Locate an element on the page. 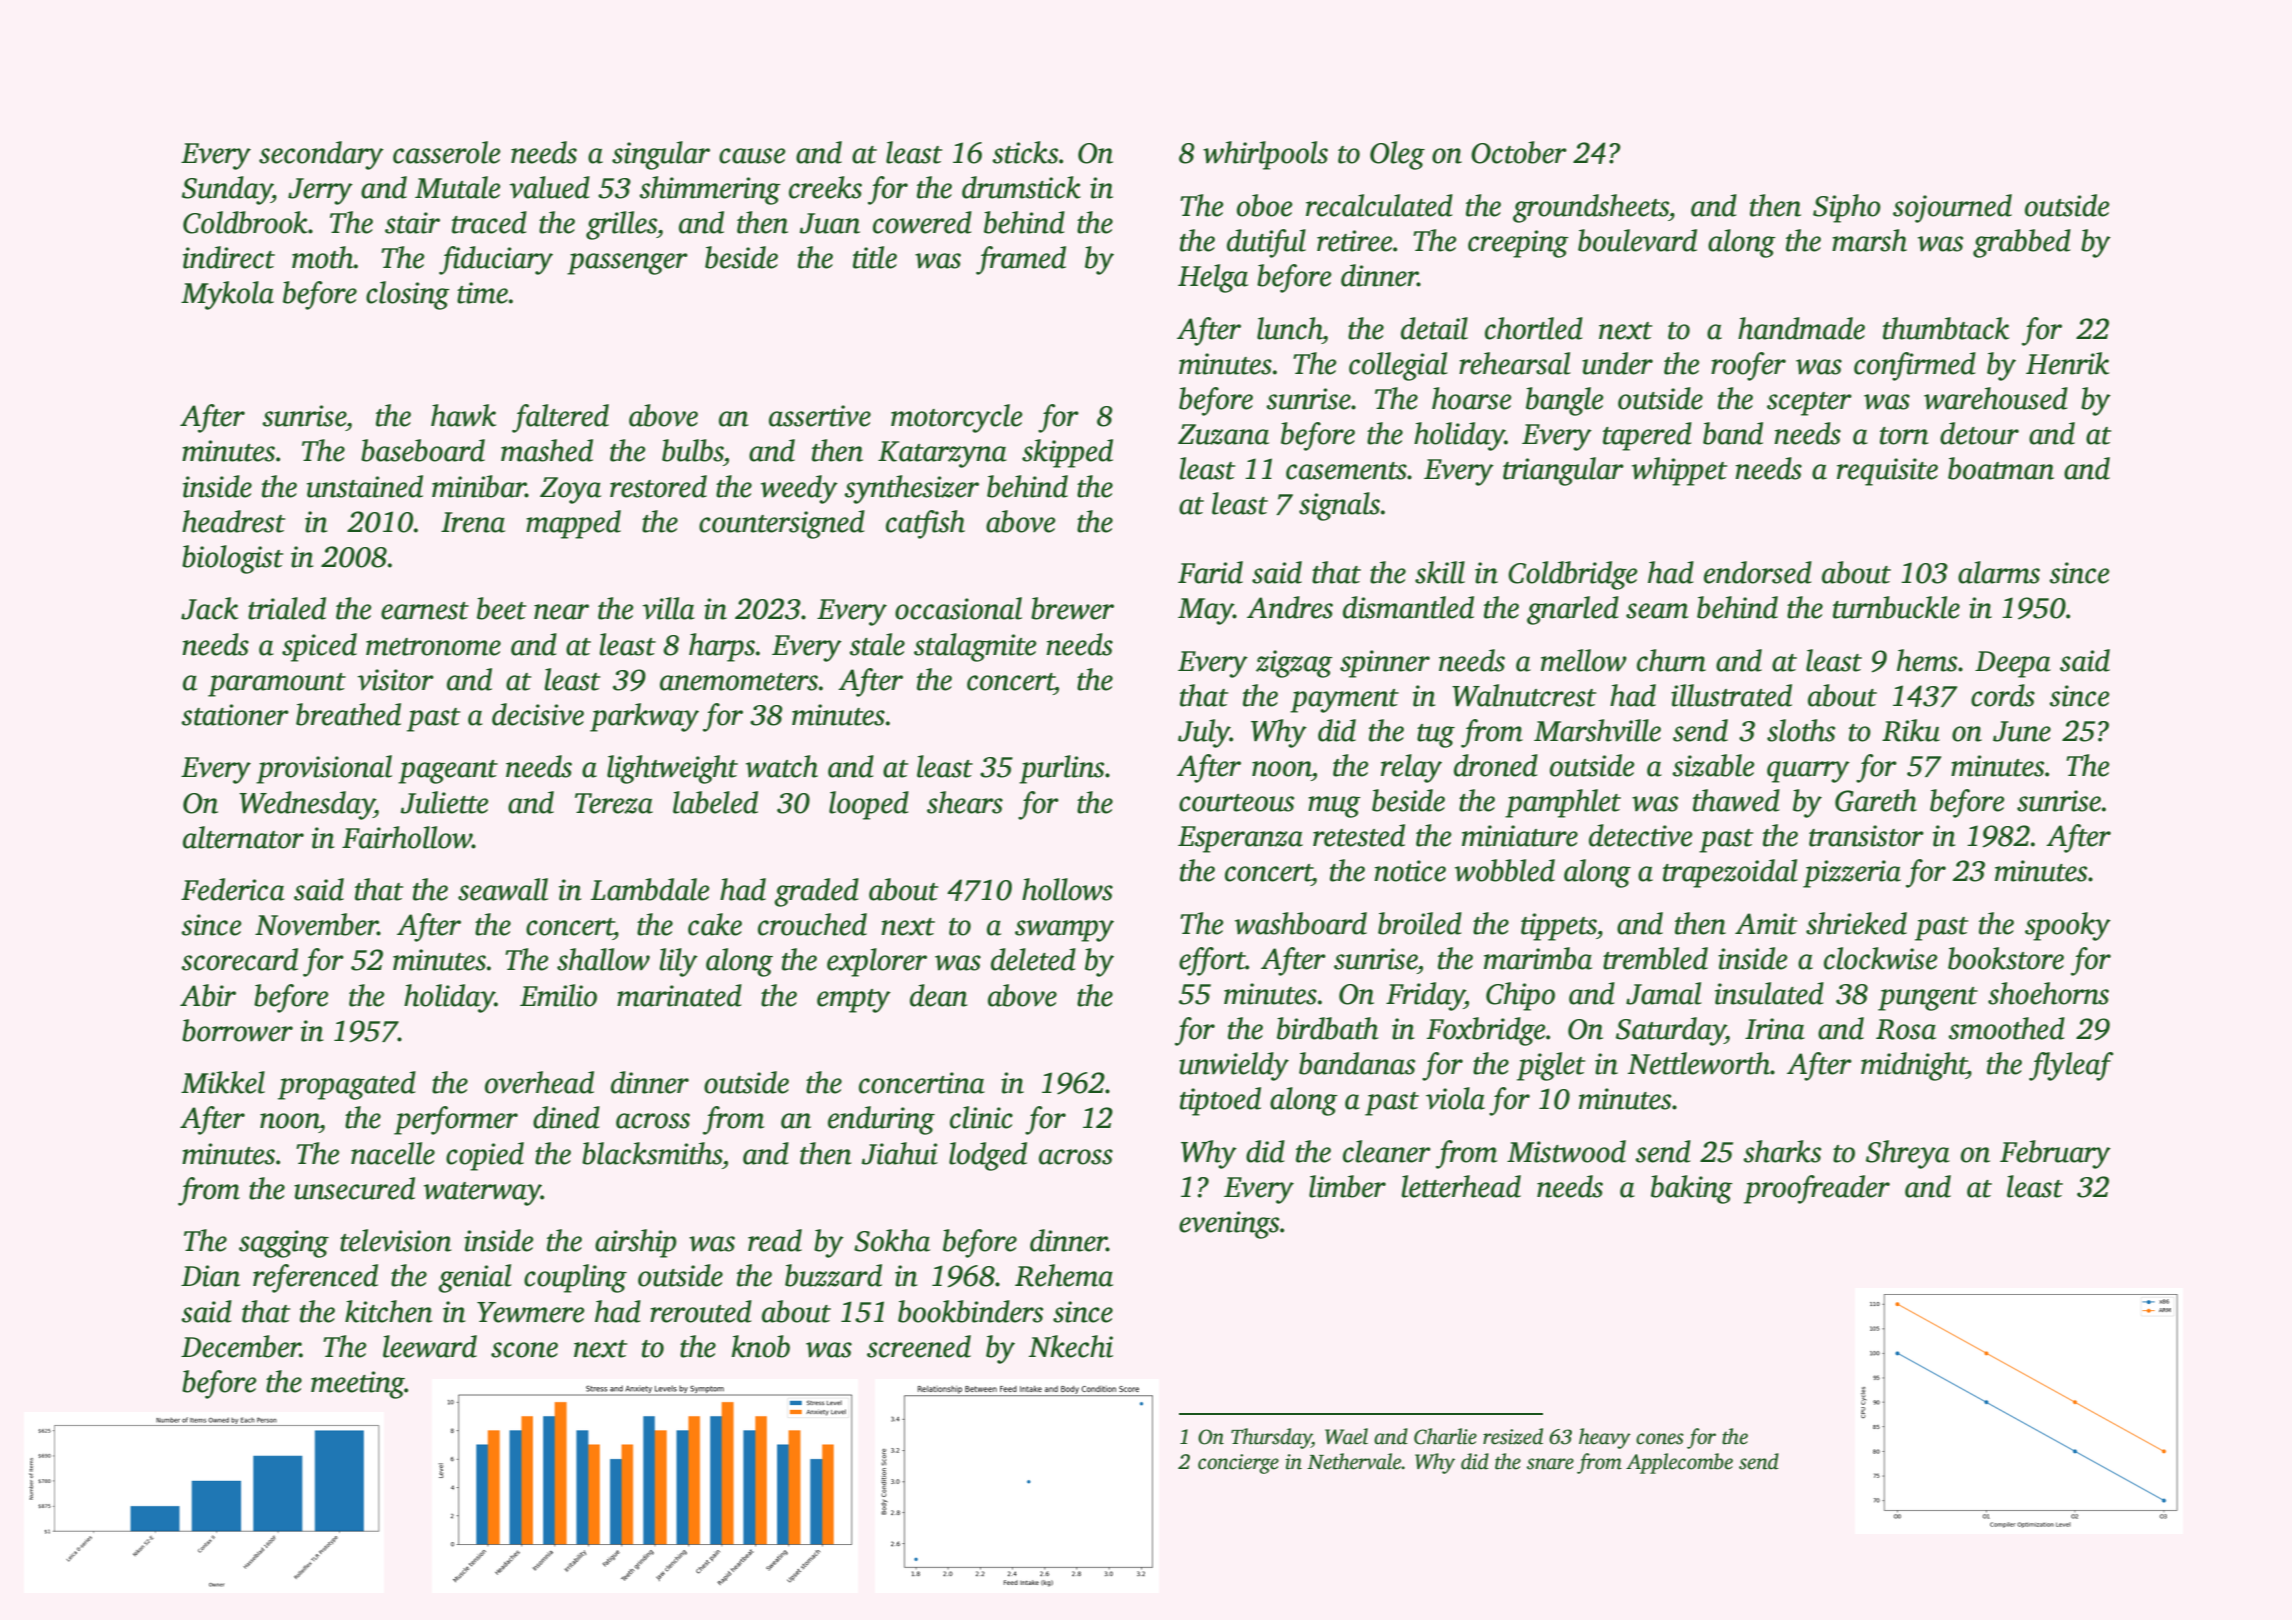  Nethervale is located at coordinates (1354, 1461).
